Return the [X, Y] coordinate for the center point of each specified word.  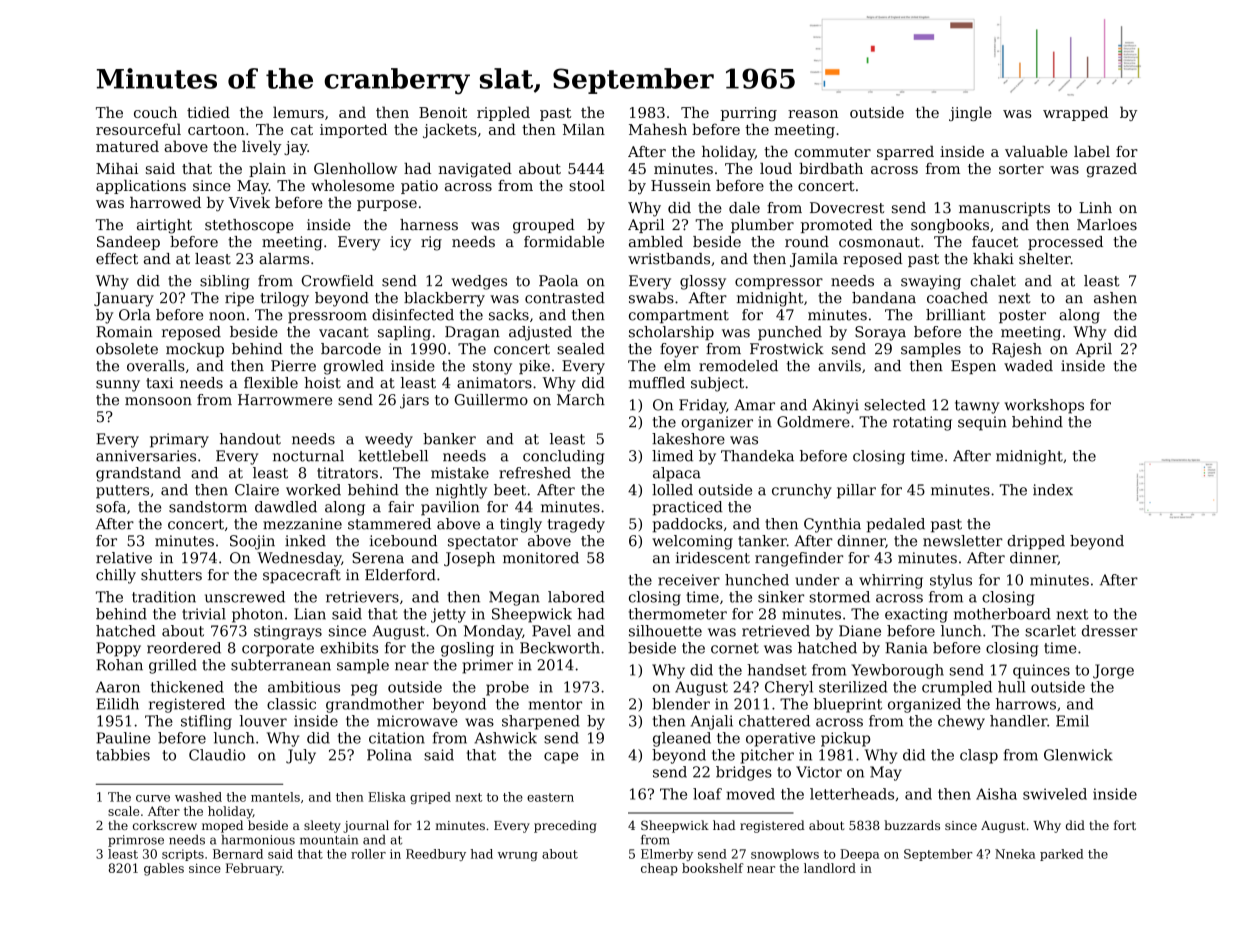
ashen [1115, 298]
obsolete [127, 349]
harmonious [258, 839]
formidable [564, 242]
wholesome [352, 185]
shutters [171, 575]
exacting [916, 615]
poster [1022, 316]
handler [1018, 721]
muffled [657, 383]
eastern [550, 797]
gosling [467, 649]
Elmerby [667, 855]
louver [263, 721]
